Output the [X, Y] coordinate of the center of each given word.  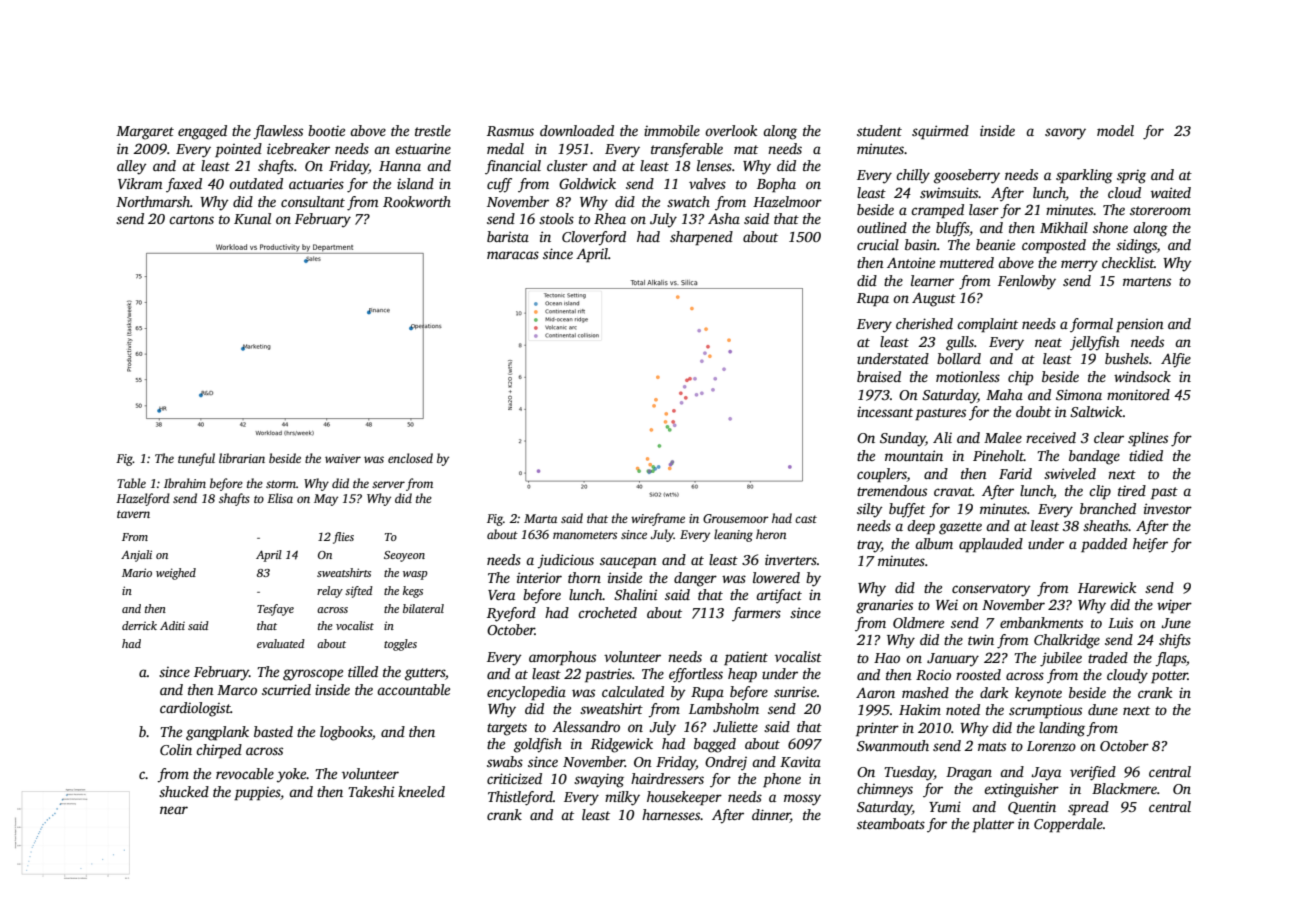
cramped [937, 211]
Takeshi [371, 791]
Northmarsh [153, 201]
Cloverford [594, 238]
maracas [513, 255]
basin [921, 244]
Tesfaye [275, 610]
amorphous [562, 658]
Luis [1120, 623]
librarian [242, 458]
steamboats [891, 823]
